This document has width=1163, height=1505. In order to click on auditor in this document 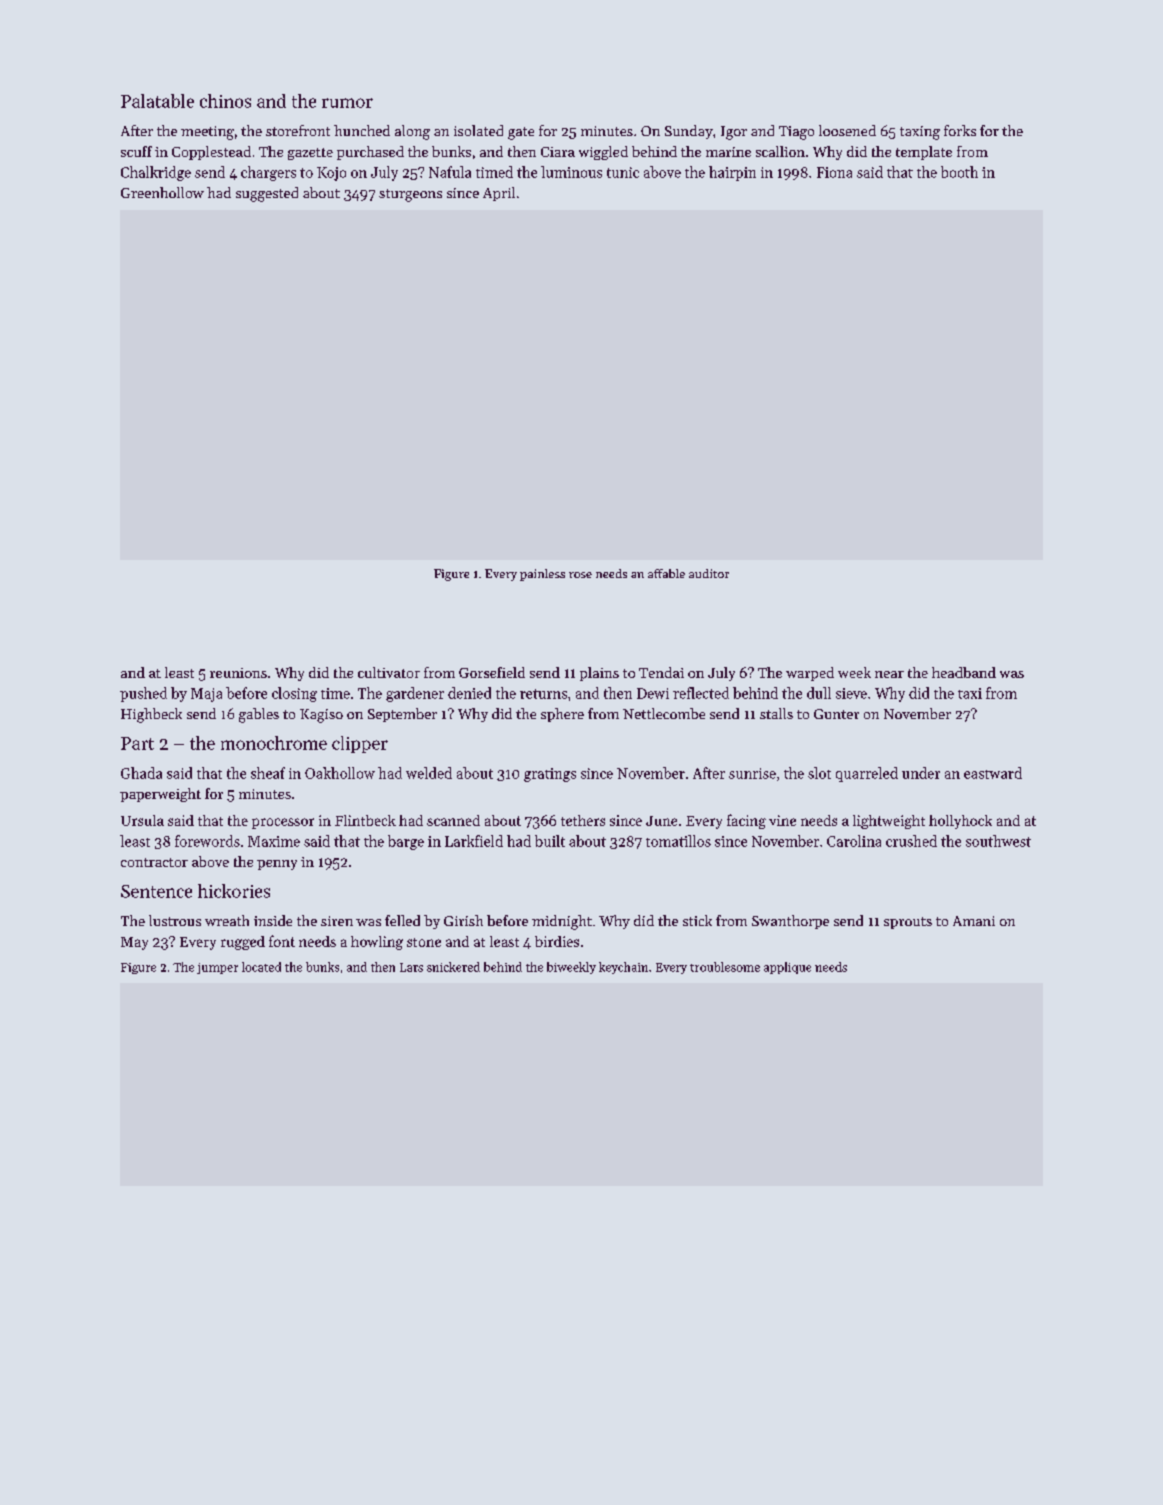, I will do `click(709, 573)`.
